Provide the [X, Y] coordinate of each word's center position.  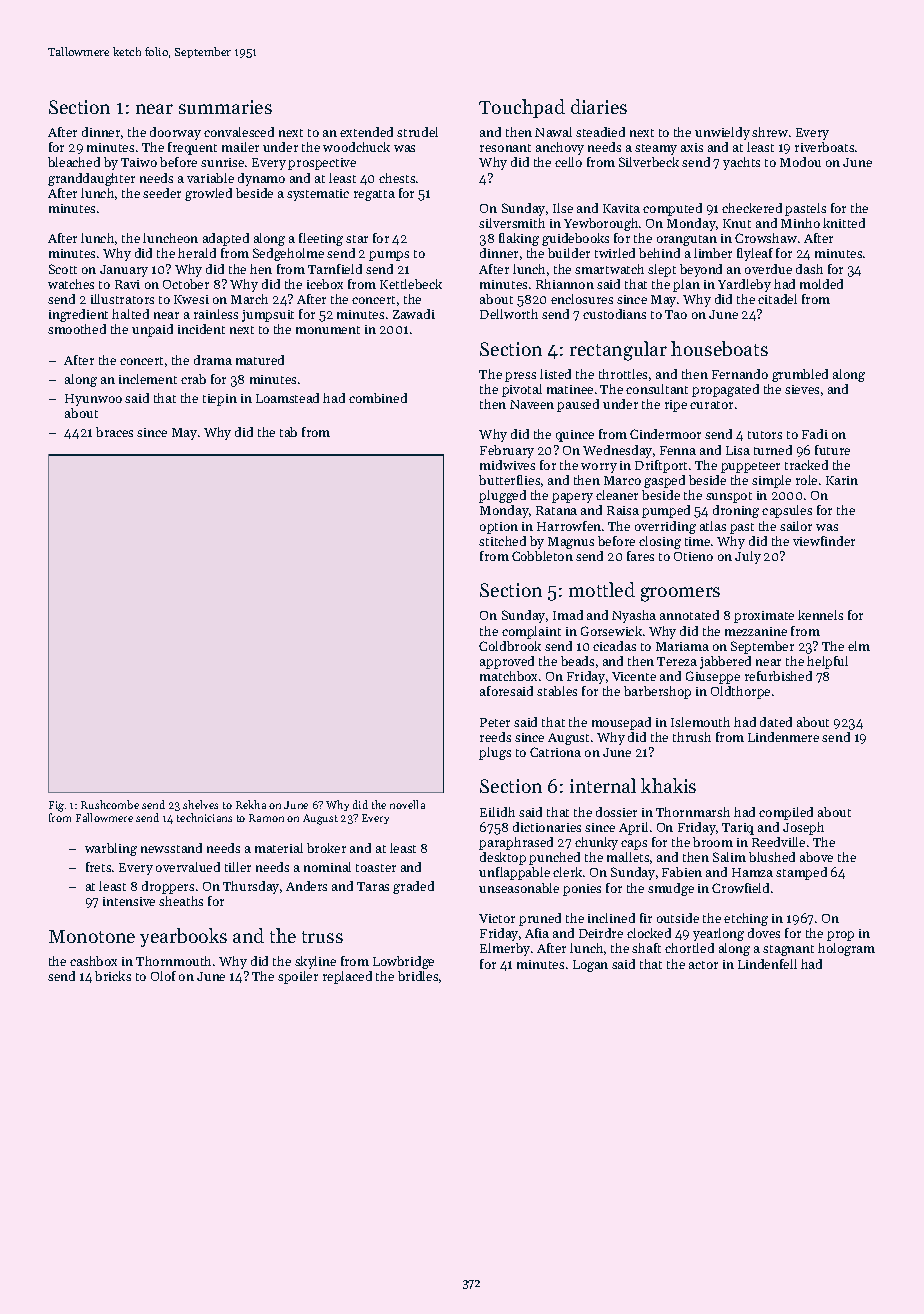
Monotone [92, 936]
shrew [770, 132]
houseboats [719, 348]
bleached [74, 162]
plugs [495, 753]
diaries [599, 106]
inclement [148, 379]
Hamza [752, 872]
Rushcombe [110, 804]
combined [378, 398]
